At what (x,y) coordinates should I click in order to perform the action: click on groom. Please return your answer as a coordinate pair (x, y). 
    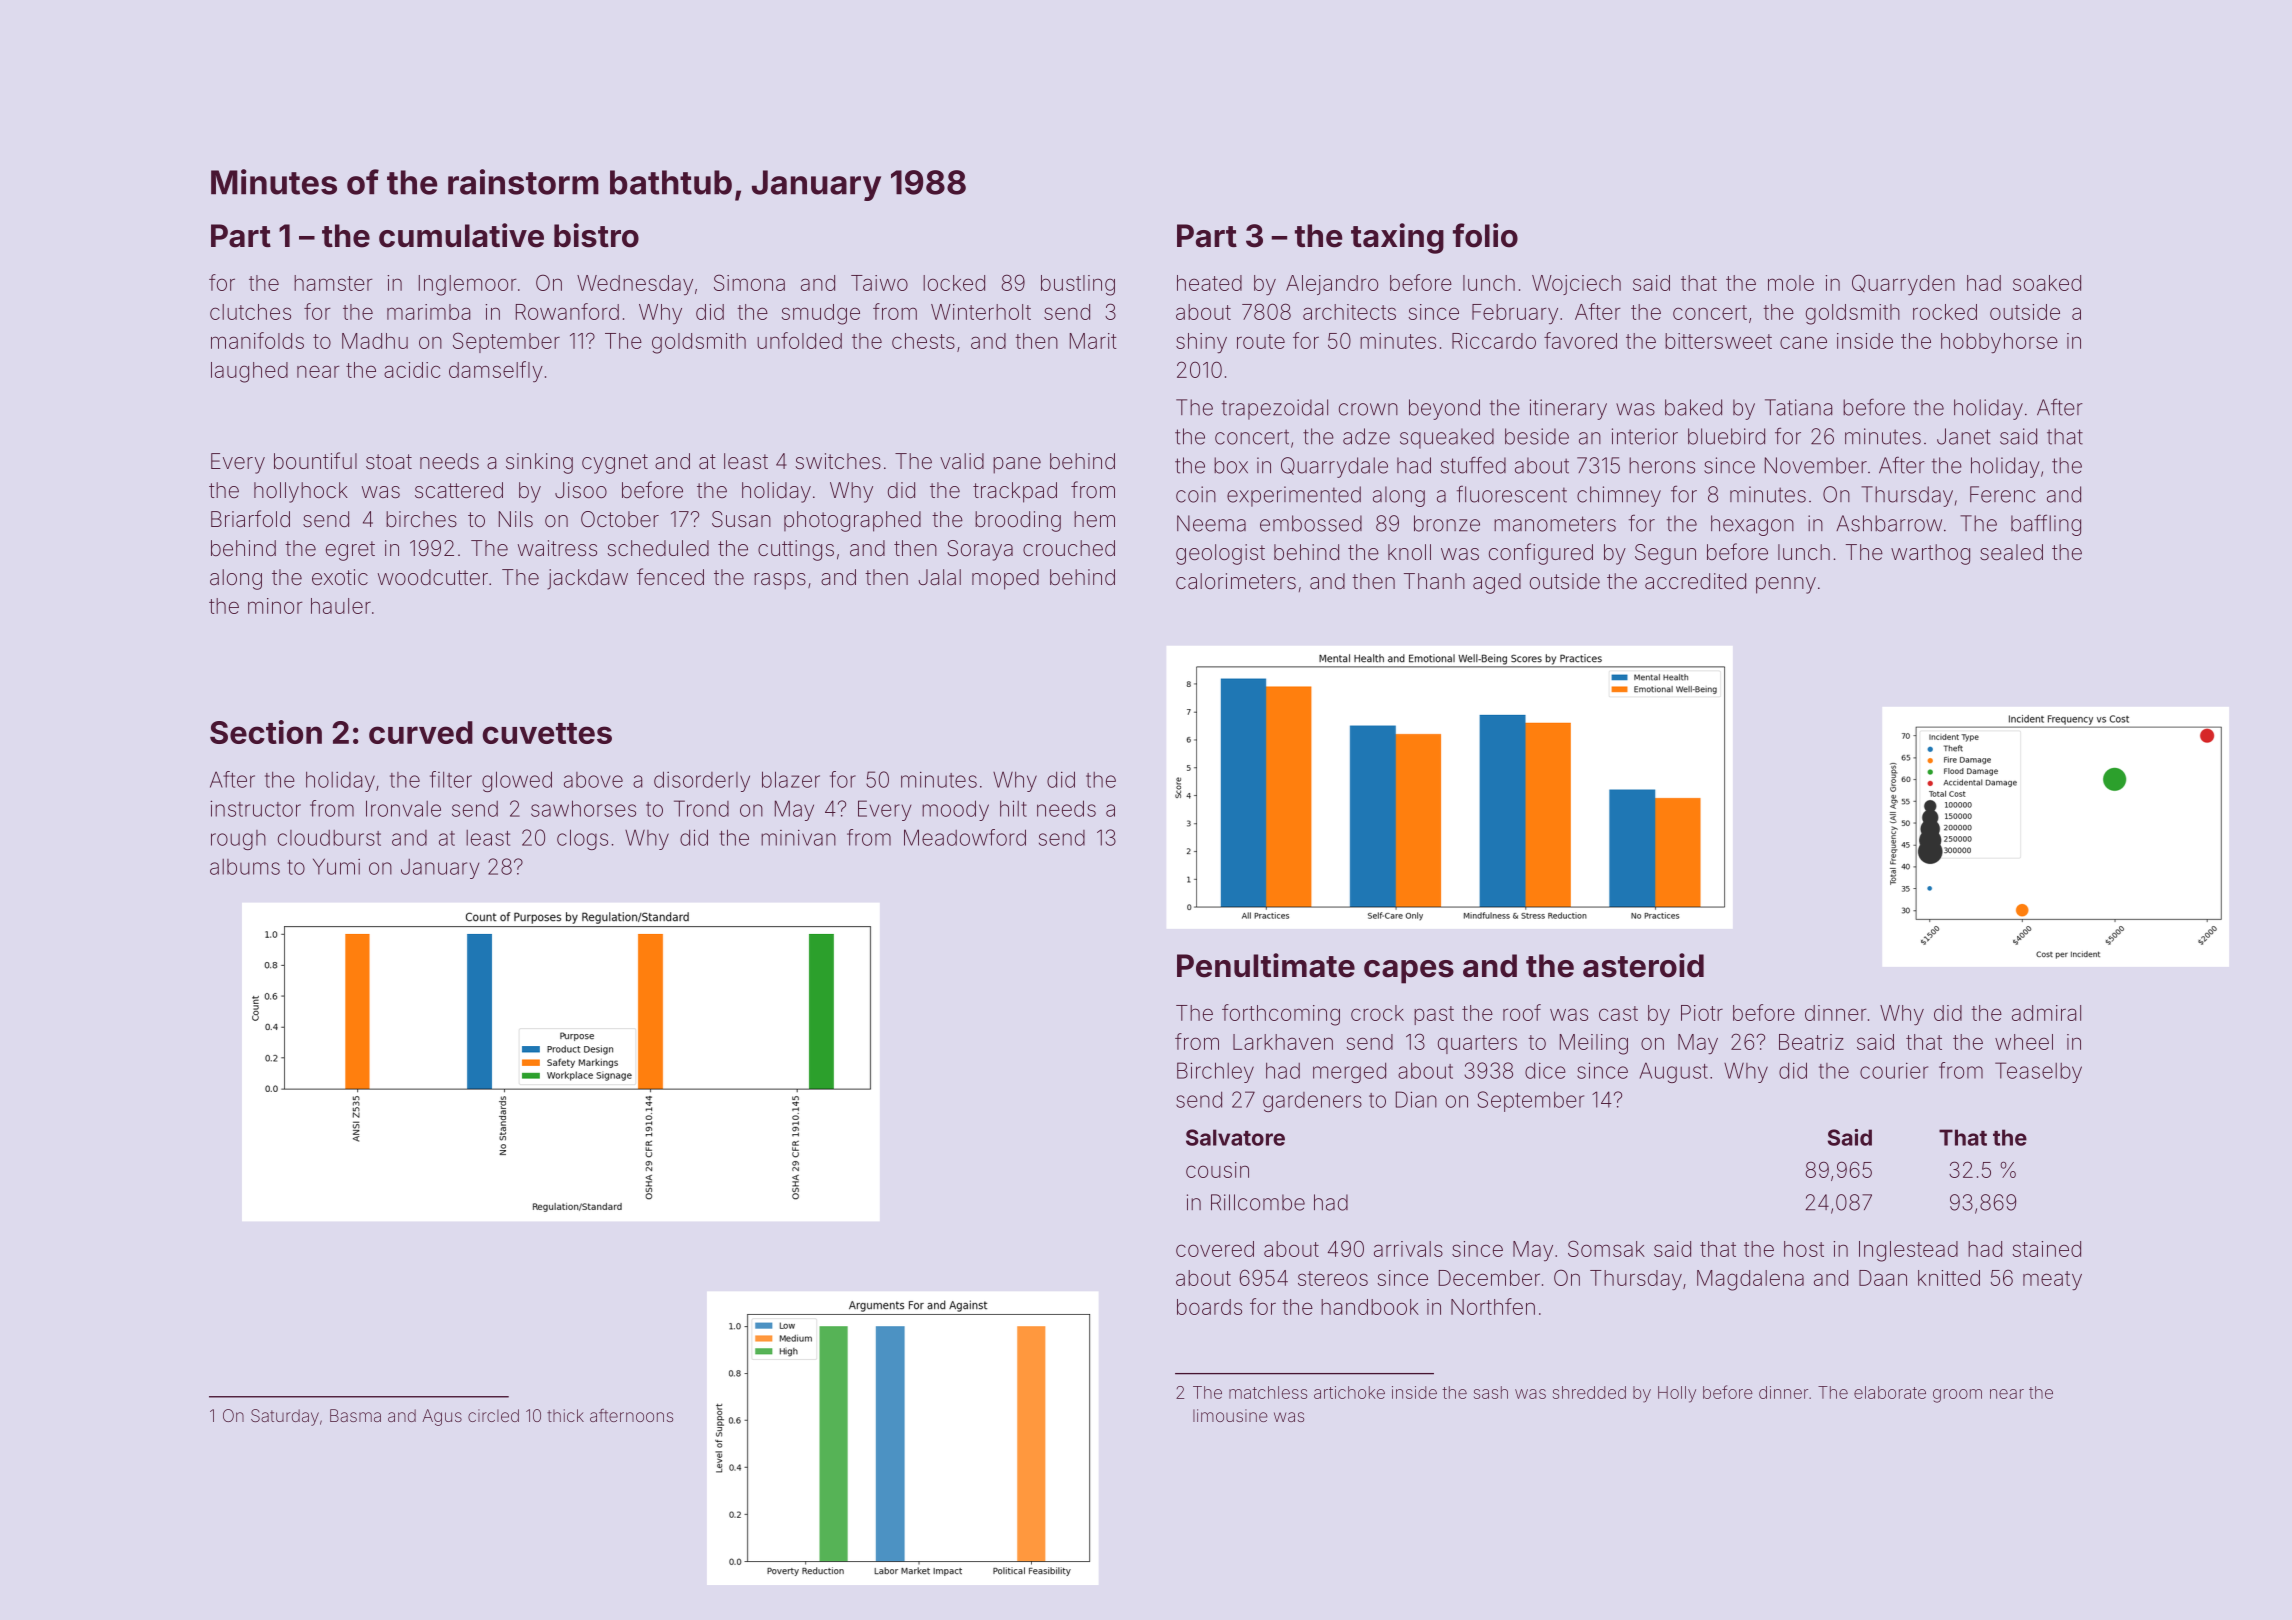
    Looking at the image, I should click on (1957, 1396).
